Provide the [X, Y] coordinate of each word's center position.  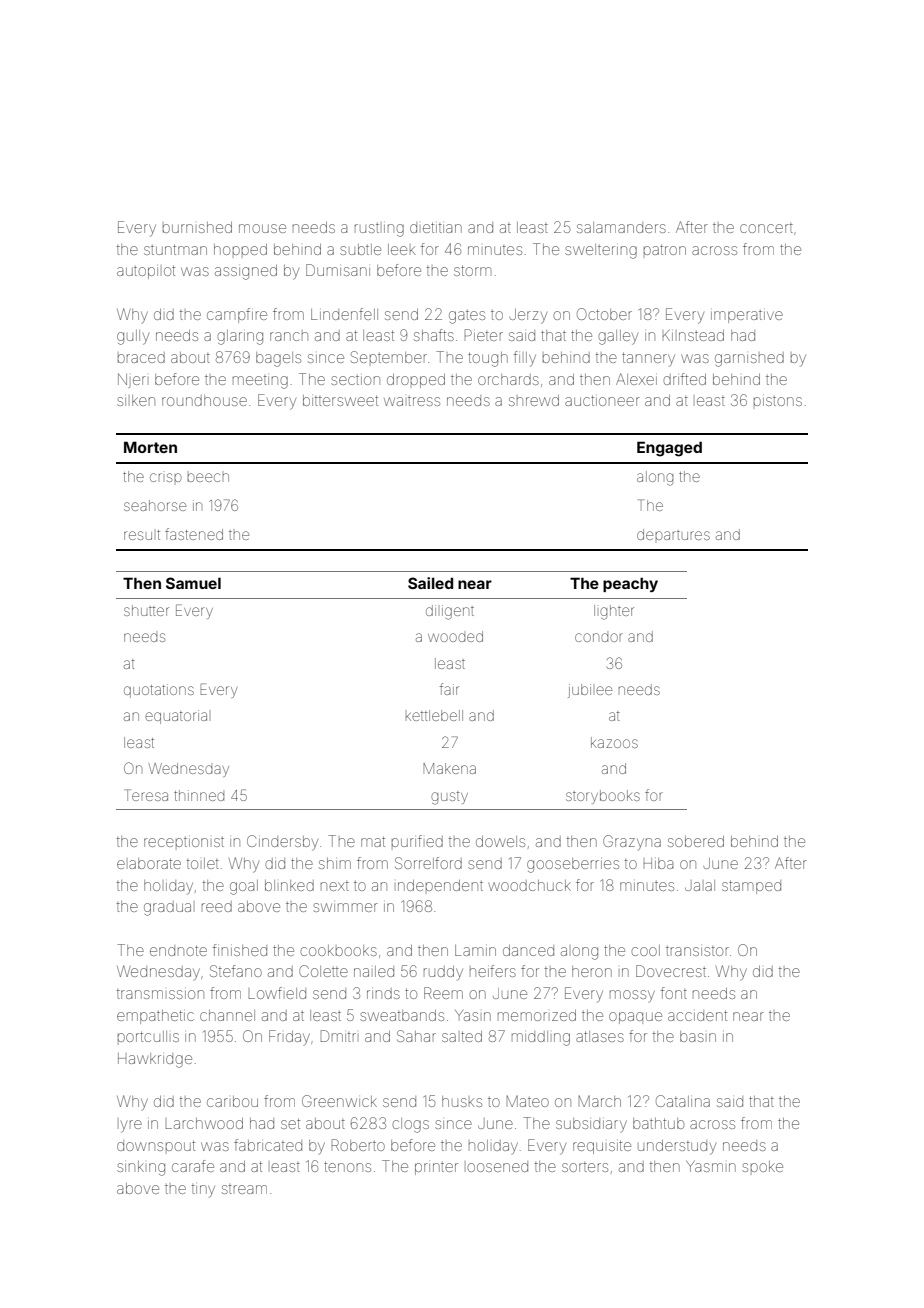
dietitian [436, 227]
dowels [500, 841]
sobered [696, 841]
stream [244, 1189]
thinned [199, 795]
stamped [751, 887]
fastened [194, 534]
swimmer [345, 907]
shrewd [534, 400]
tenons [347, 1166]
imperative [747, 316]
